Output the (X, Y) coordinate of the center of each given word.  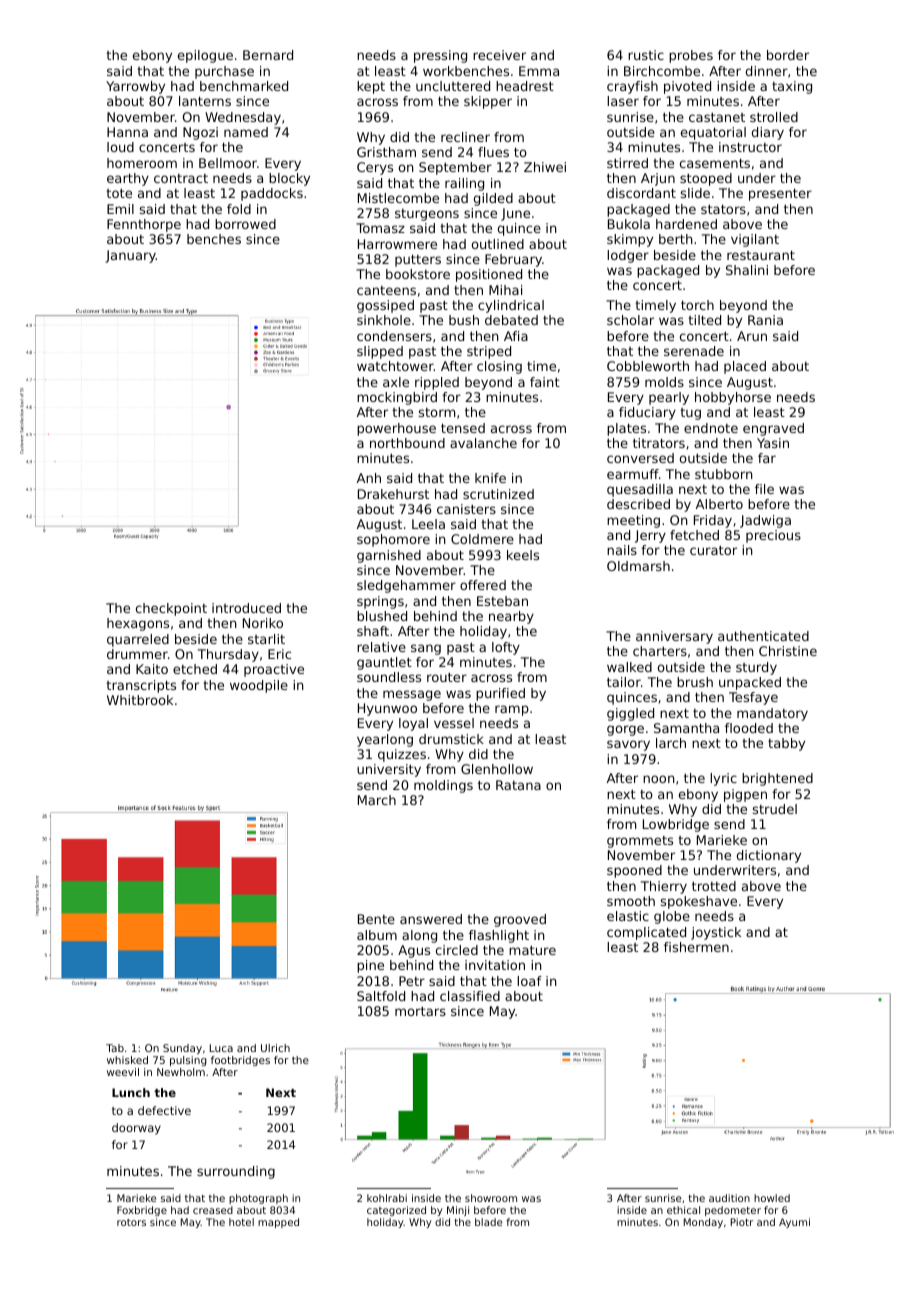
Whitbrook (140, 700)
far (767, 458)
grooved (520, 920)
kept (371, 87)
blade (488, 1222)
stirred (627, 163)
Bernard (268, 55)
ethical (683, 1210)
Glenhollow (497, 769)
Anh (369, 478)
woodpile (259, 686)
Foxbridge (142, 1211)
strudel (775, 809)
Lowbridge (676, 825)
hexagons (138, 624)
